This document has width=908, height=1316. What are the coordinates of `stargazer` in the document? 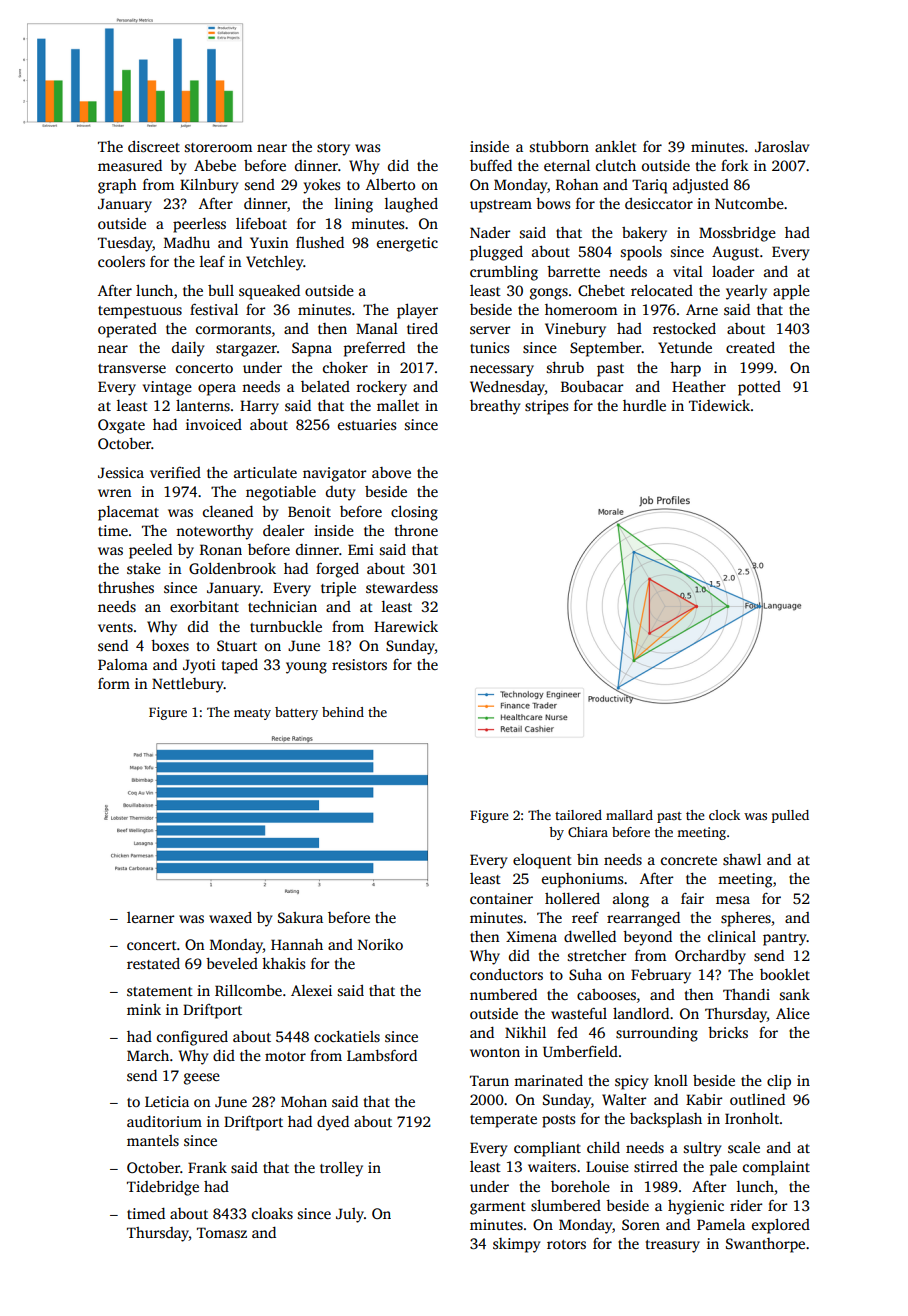 It's located at (246, 350).
